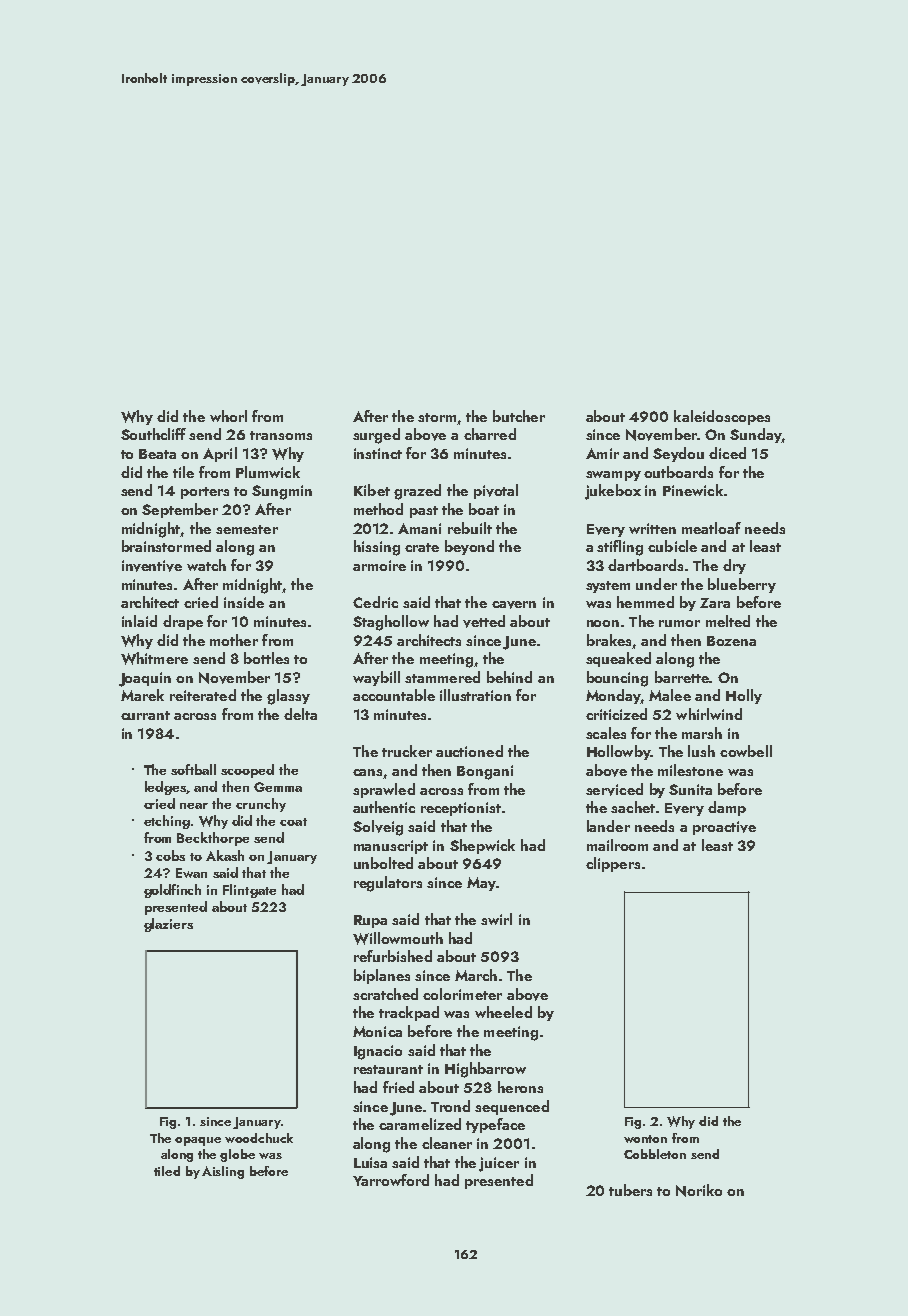 Image resolution: width=908 pixels, height=1316 pixels. I want to click on Hollowby, so click(618, 752).
